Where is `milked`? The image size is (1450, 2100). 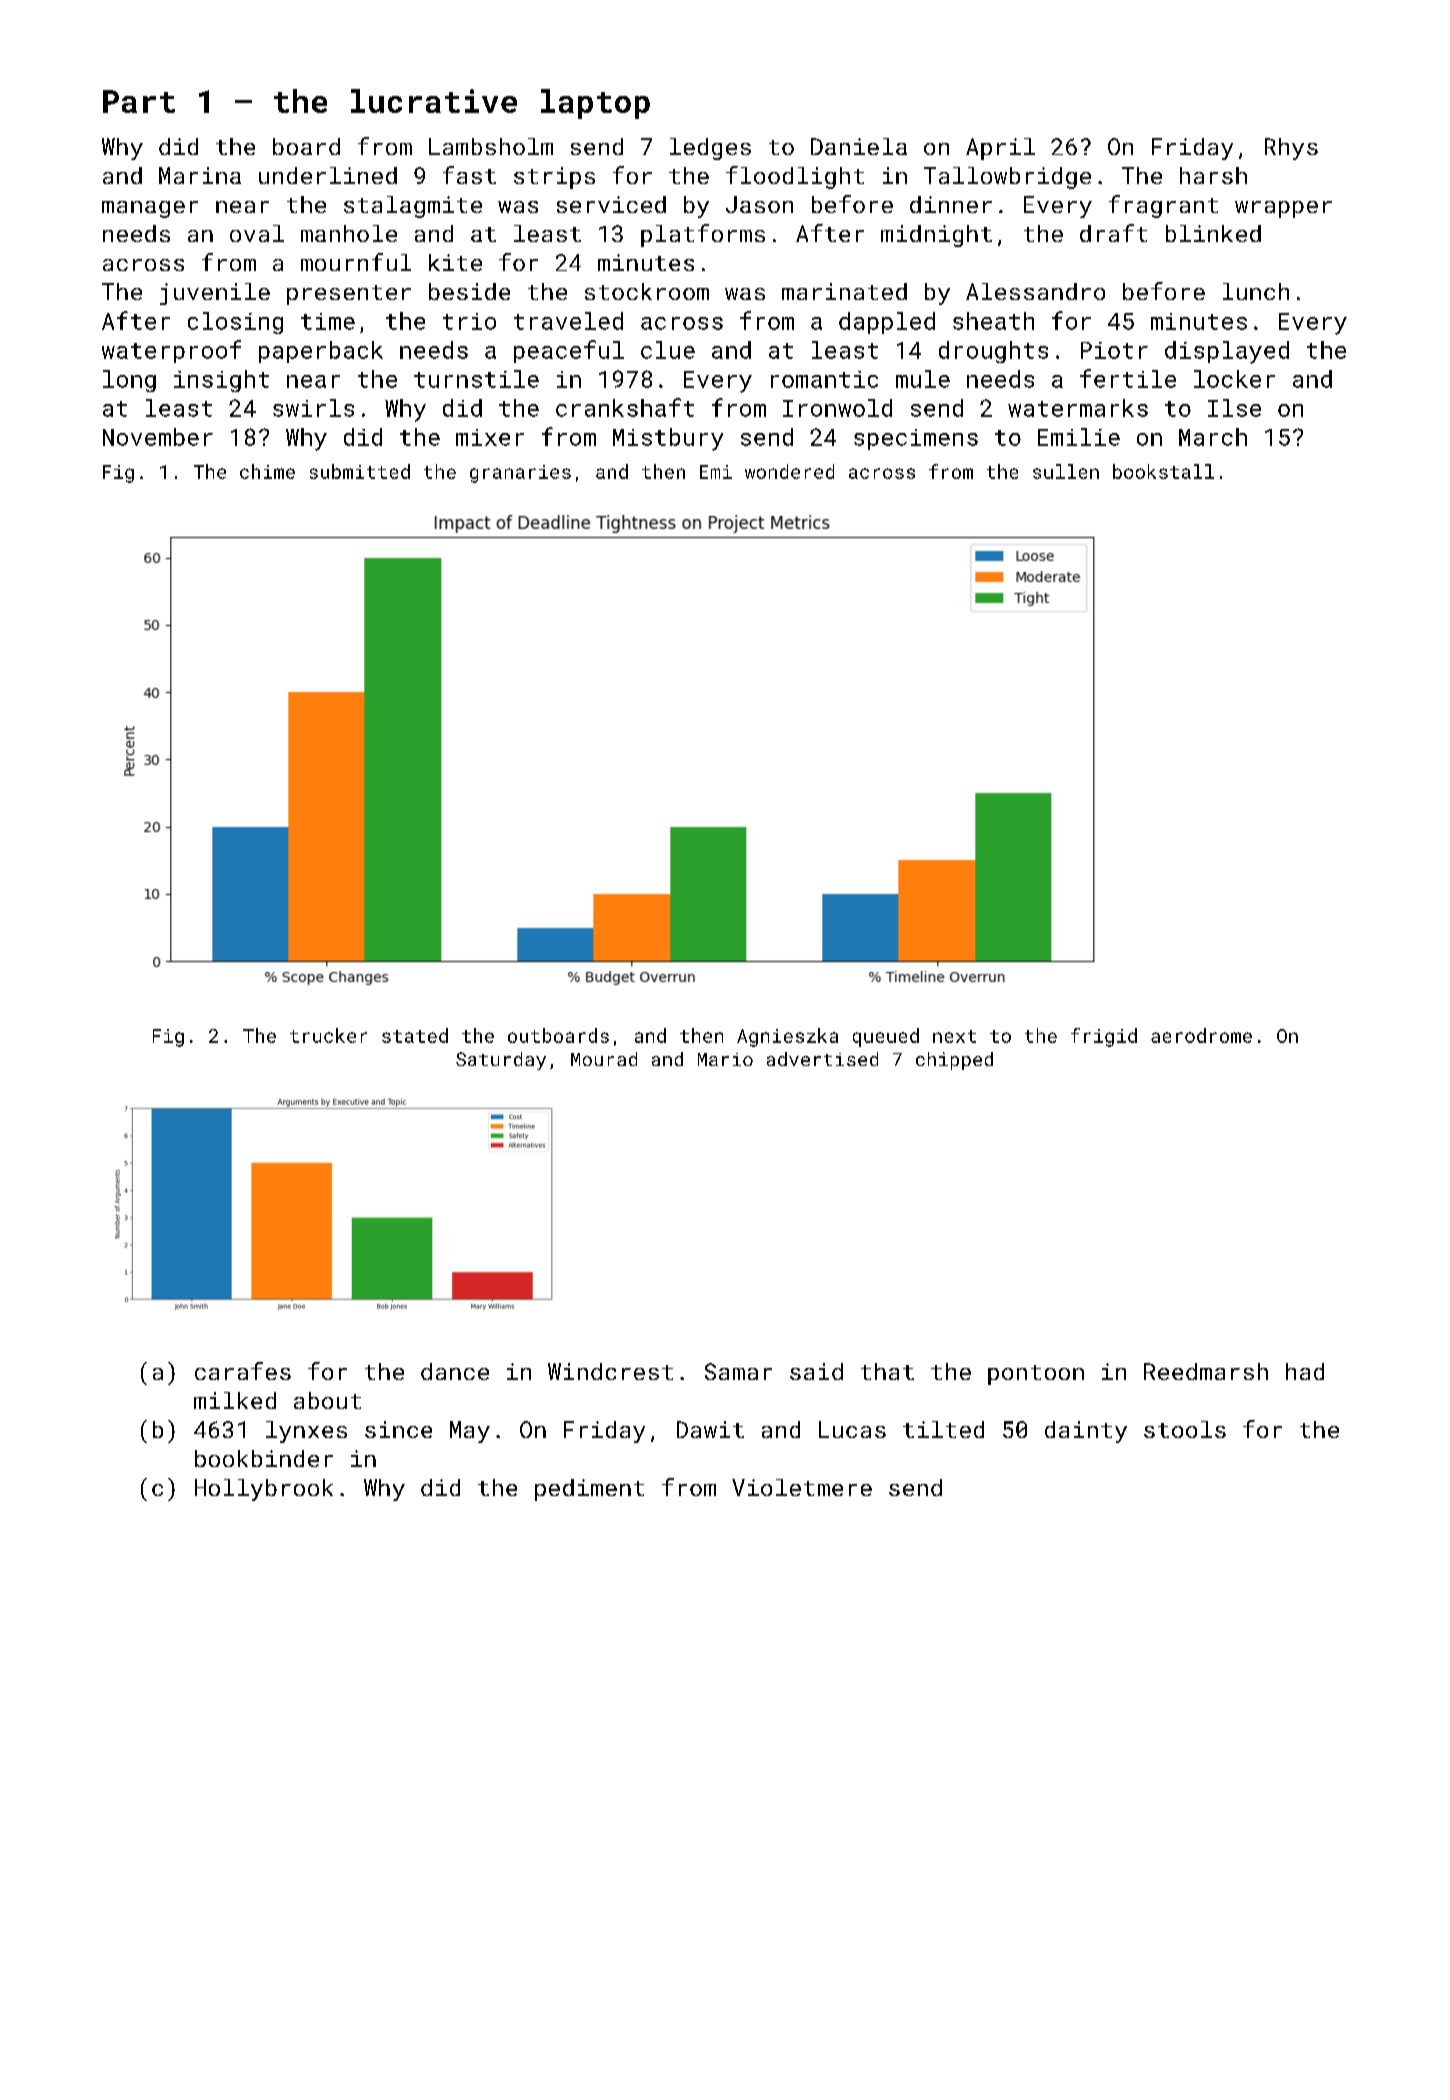
milked is located at coordinates (235, 1400).
